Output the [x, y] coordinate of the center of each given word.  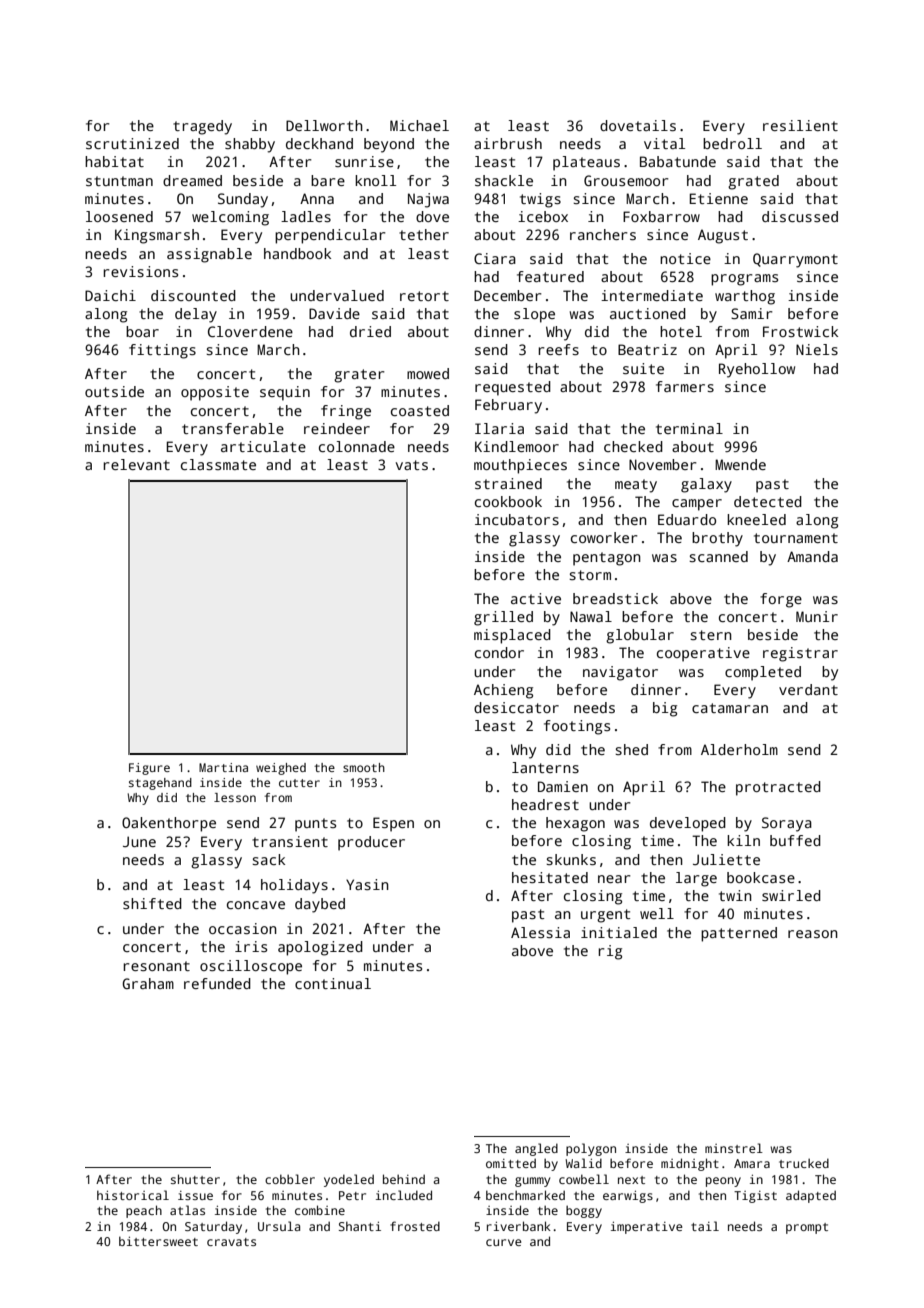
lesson [235, 797]
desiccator [516, 707]
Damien [563, 786]
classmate [218, 464]
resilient [800, 125]
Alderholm [739, 749]
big [665, 709]
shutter [195, 1179]
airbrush [508, 143]
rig [610, 952]
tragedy [202, 127]
